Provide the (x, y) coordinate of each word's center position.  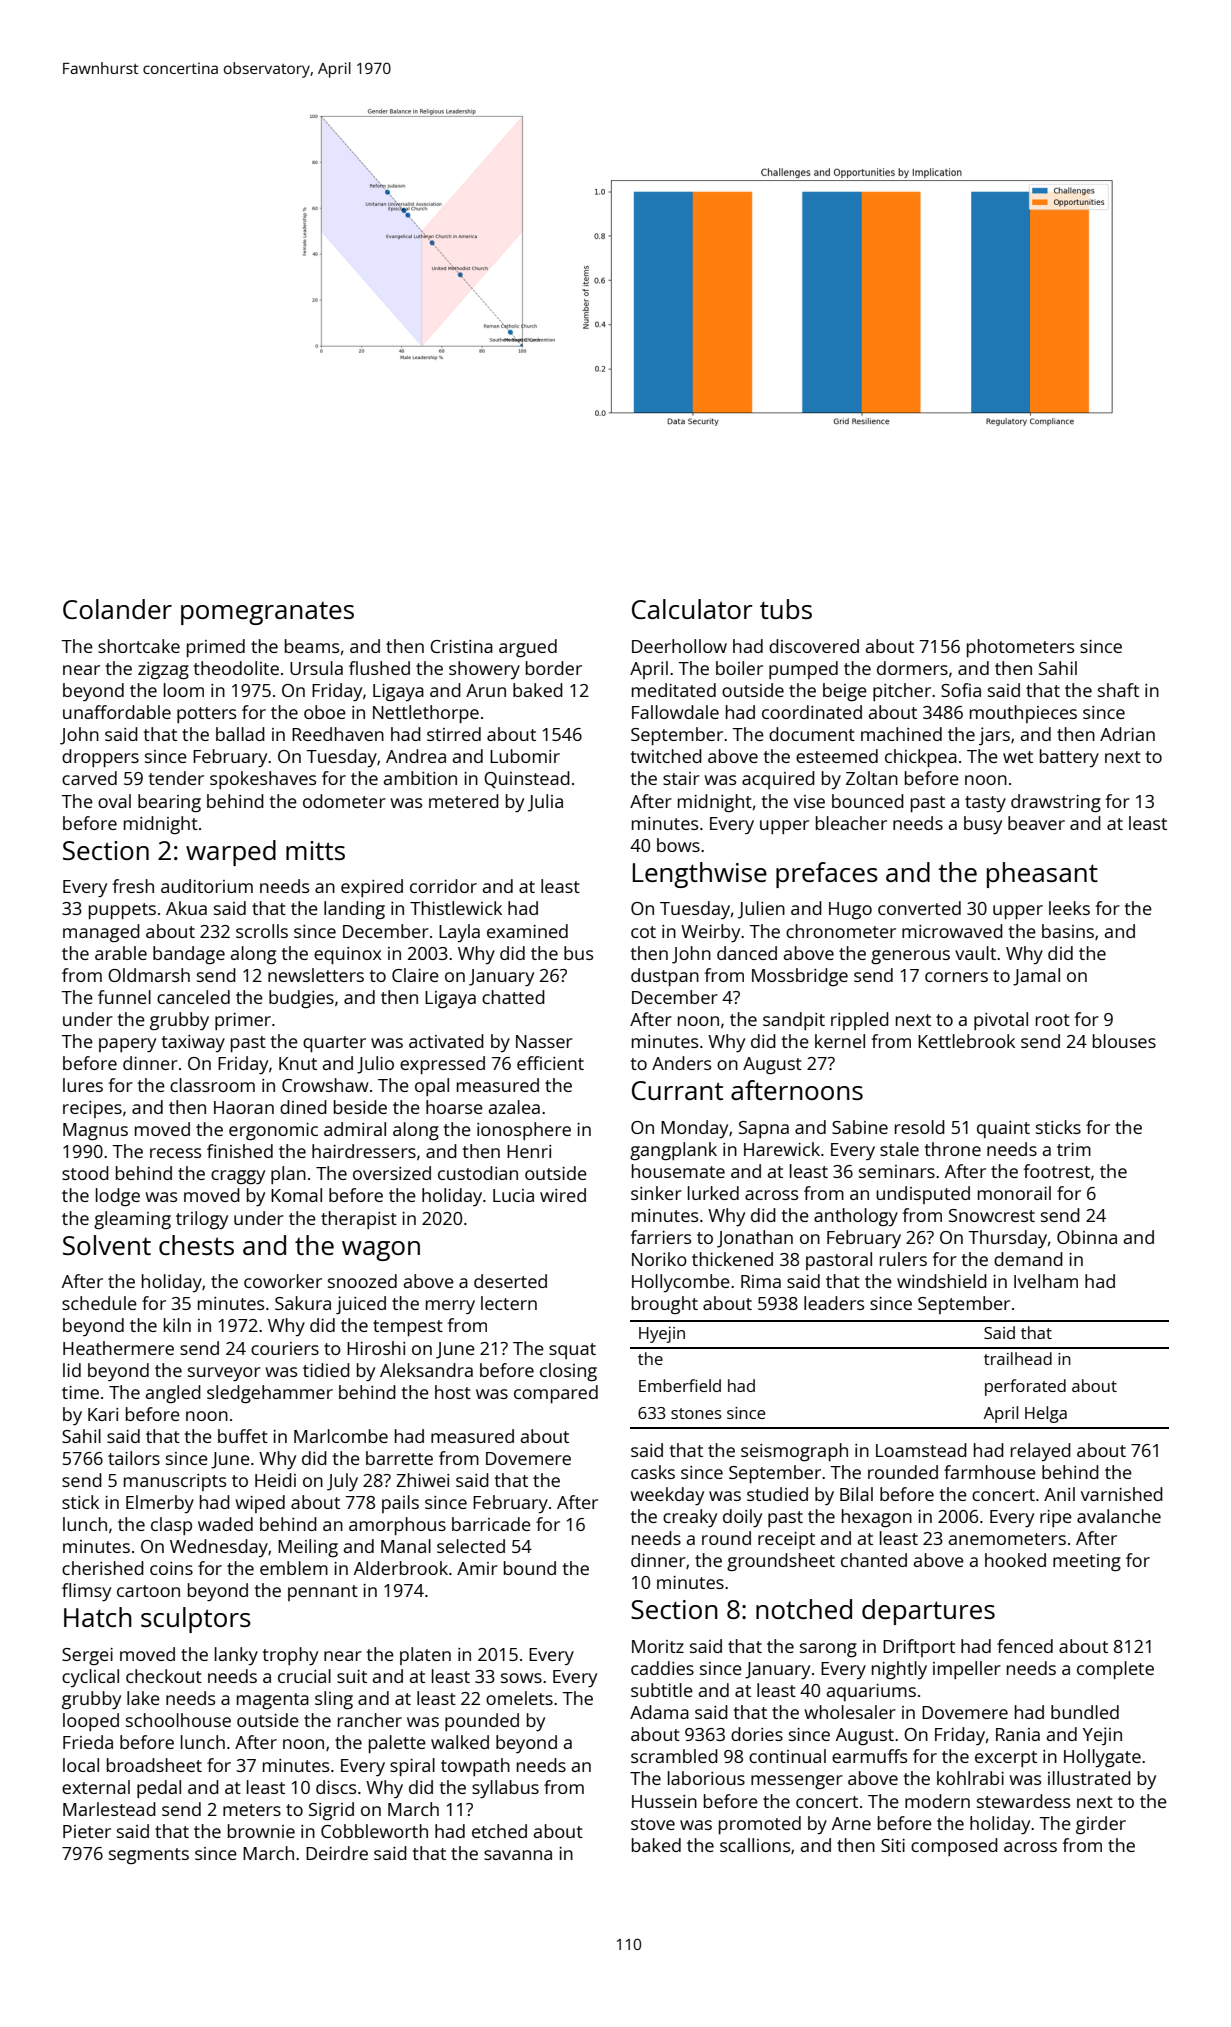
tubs (786, 609)
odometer (344, 801)
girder (1101, 1825)
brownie (261, 1831)
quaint (1003, 1129)
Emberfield (680, 1385)
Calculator (692, 609)
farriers (660, 1237)
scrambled (674, 1756)
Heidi (275, 1480)
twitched (666, 756)
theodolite (236, 668)
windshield (942, 1281)
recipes (92, 1109)
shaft (1118, 690)
